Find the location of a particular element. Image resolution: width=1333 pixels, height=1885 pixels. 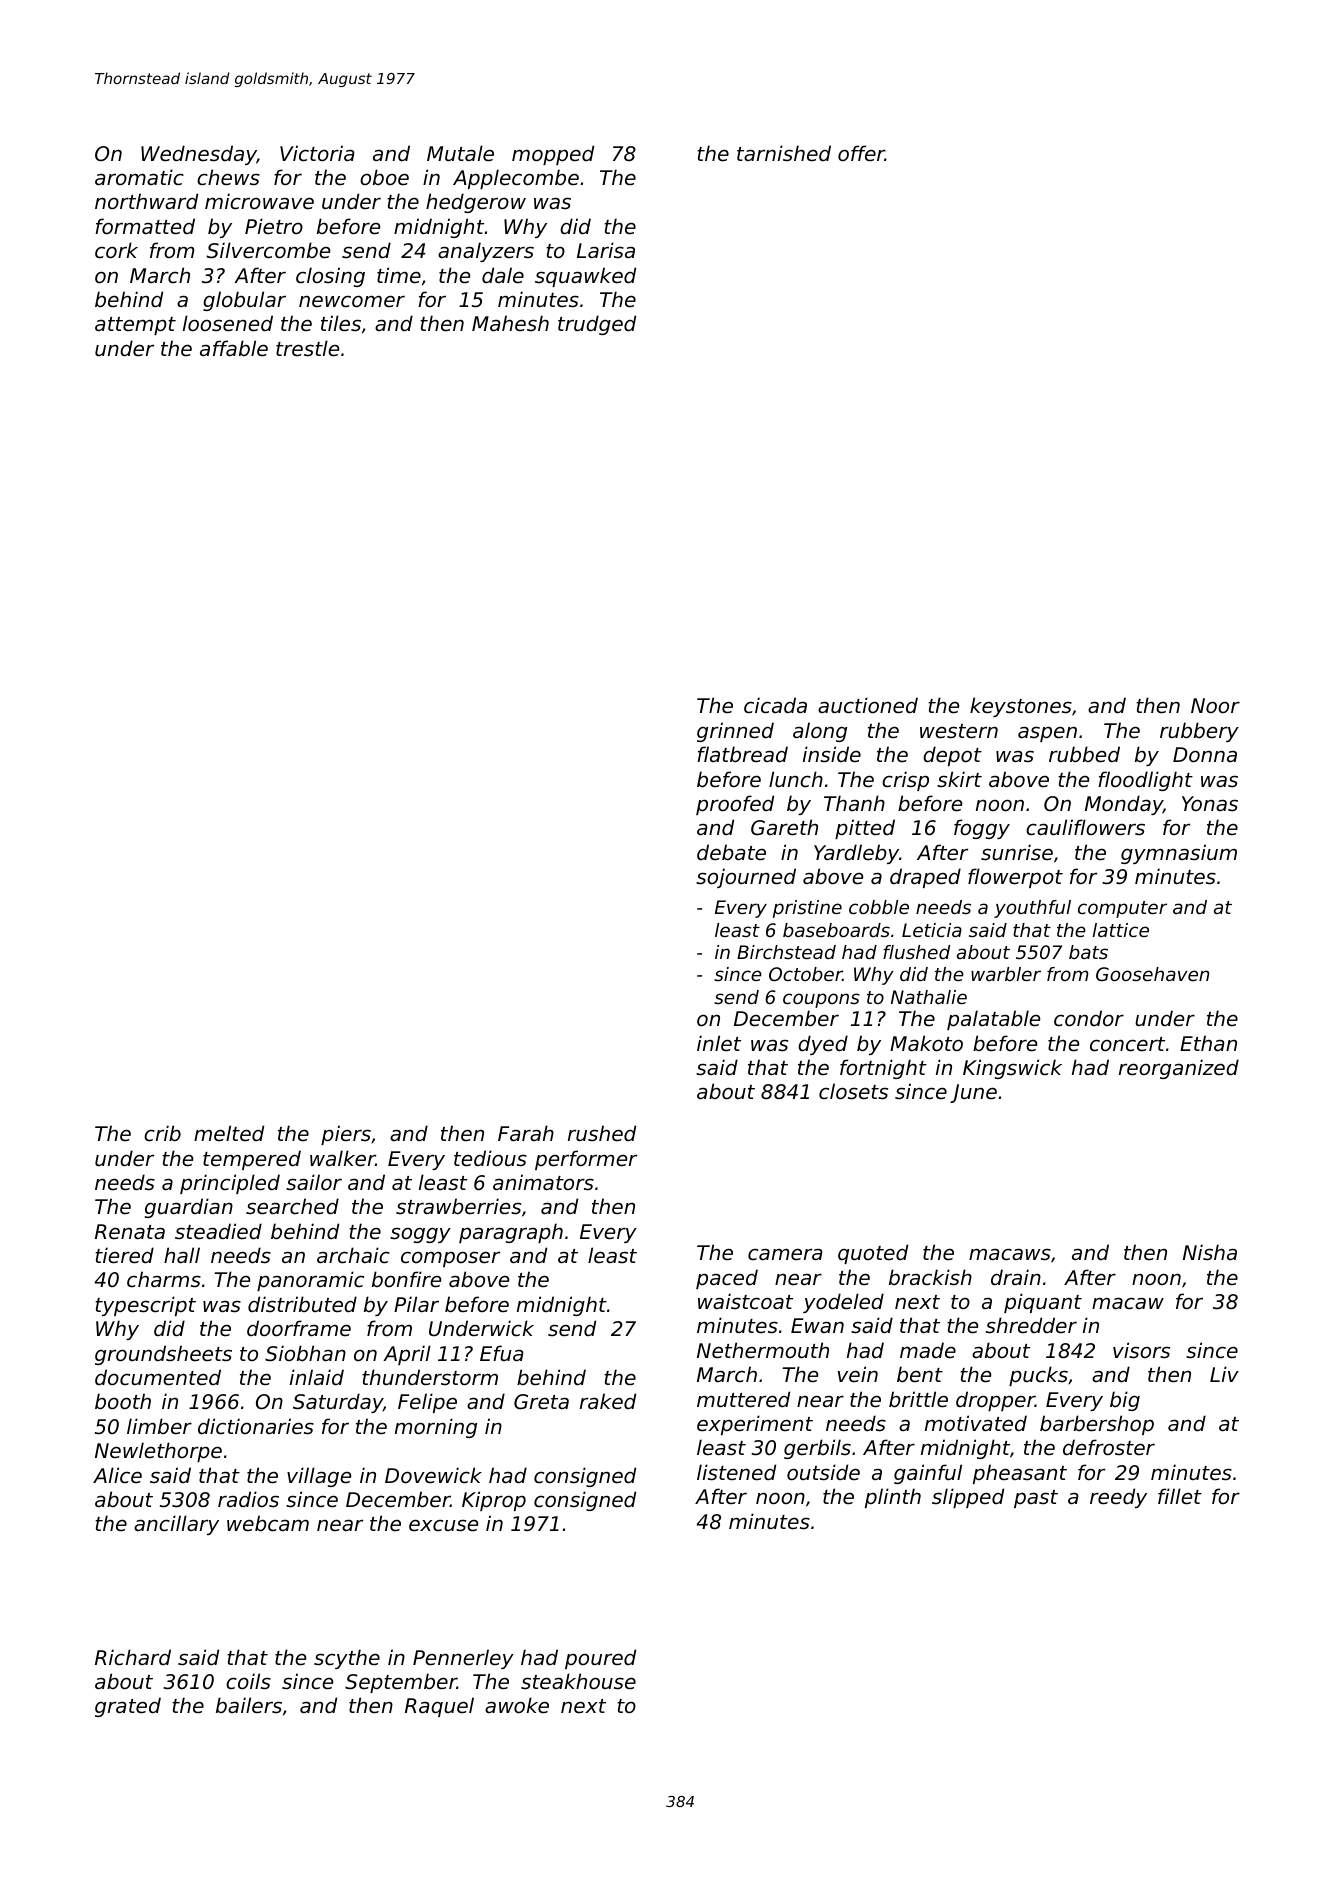

offer is located at coordinates (861, 153).
